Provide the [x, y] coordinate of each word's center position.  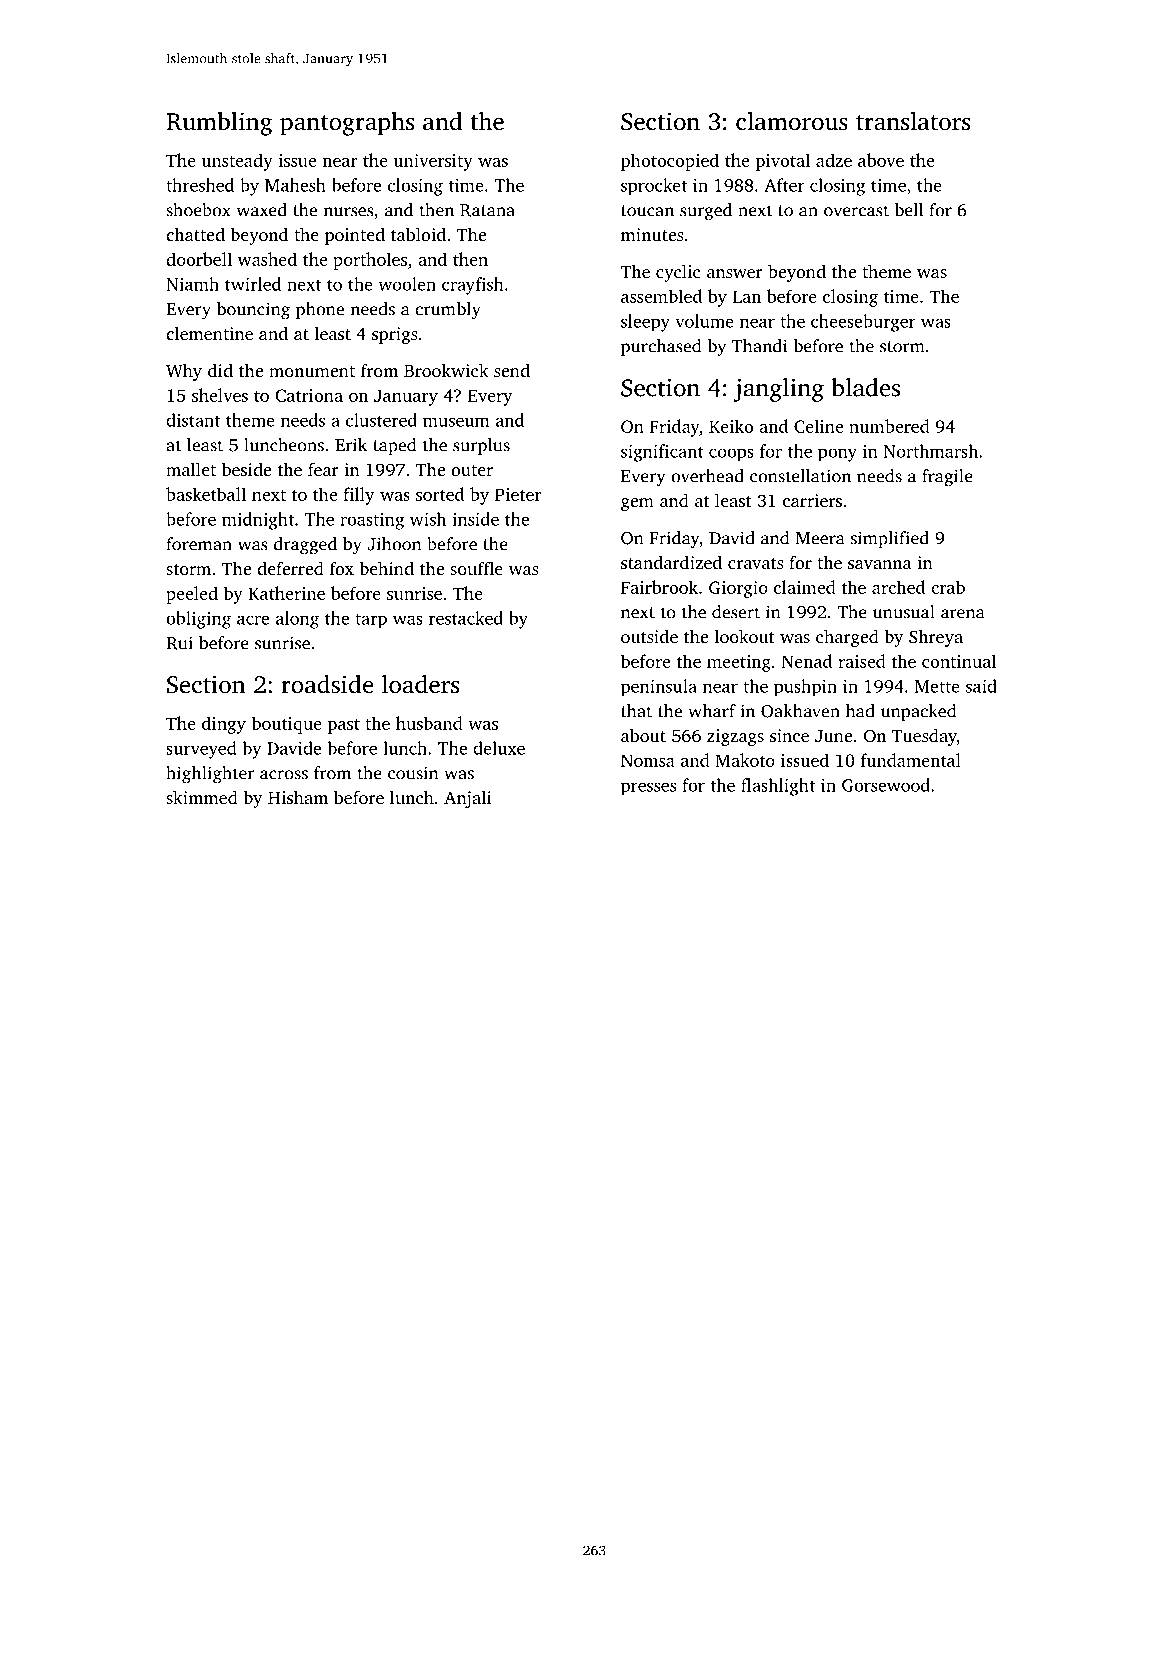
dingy [224, 725]
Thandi [759, 346]
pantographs [347, 124]
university [433, 162]
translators [913, 121]
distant [193, 420]
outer [472, 470]
